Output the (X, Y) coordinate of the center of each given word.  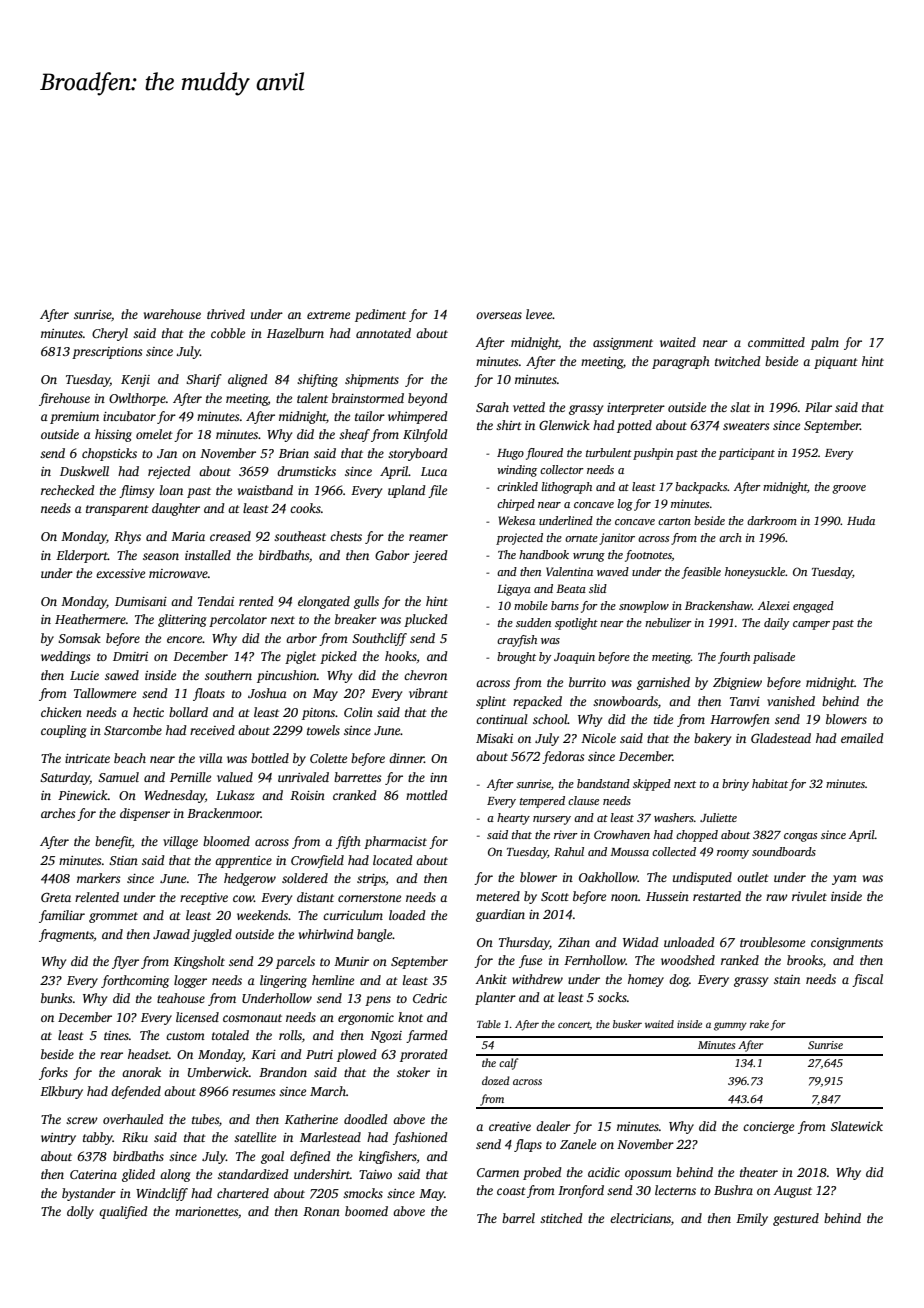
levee (539, 314)
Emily (752, 1219)
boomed (366, 1211)
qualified (123, 1212)
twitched (738, 361)
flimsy (136, 491)
